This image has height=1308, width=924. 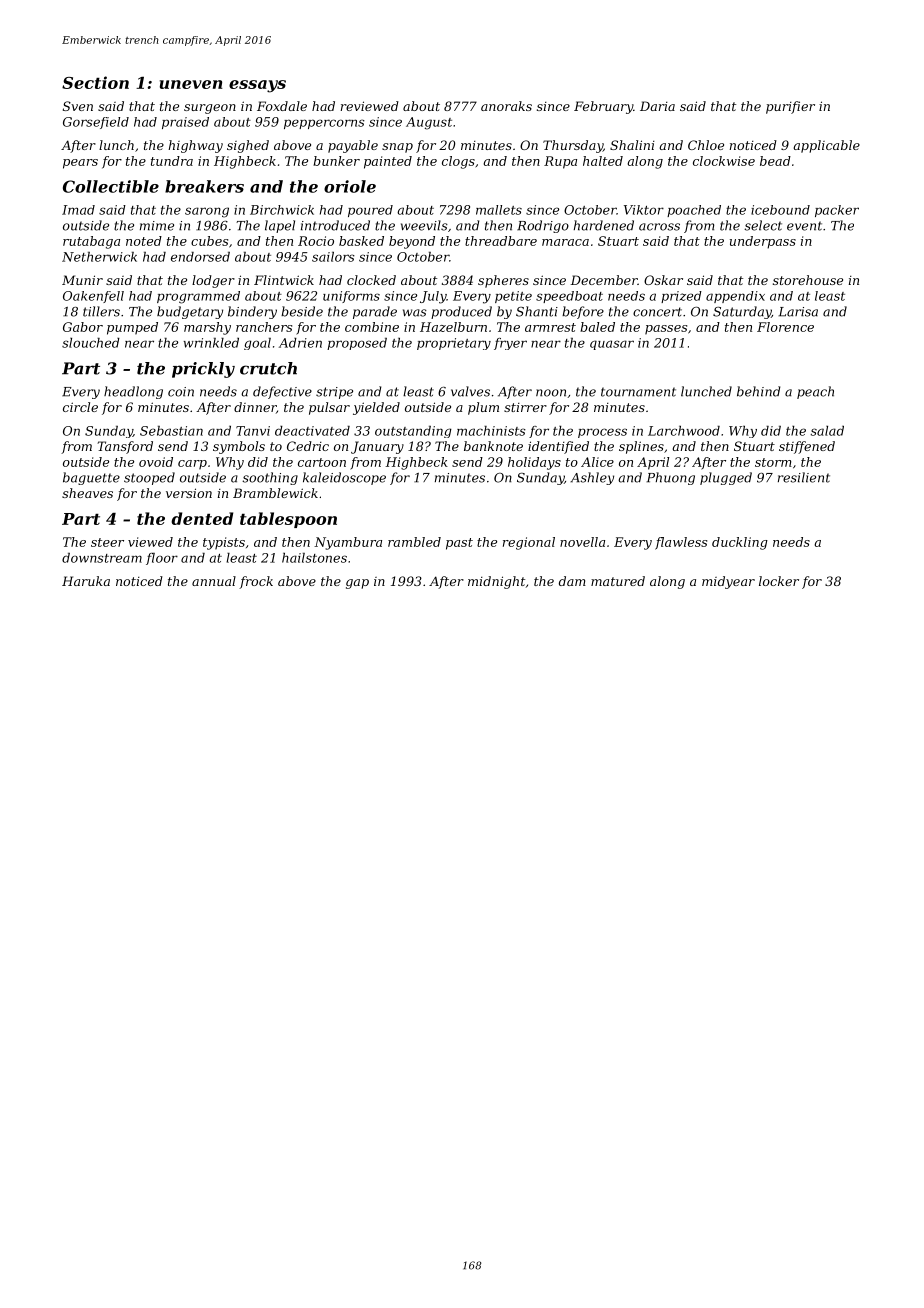 What do you see at coordinates (95, 82) in the image?
I see `Section` at bounding box center [95, 82].
